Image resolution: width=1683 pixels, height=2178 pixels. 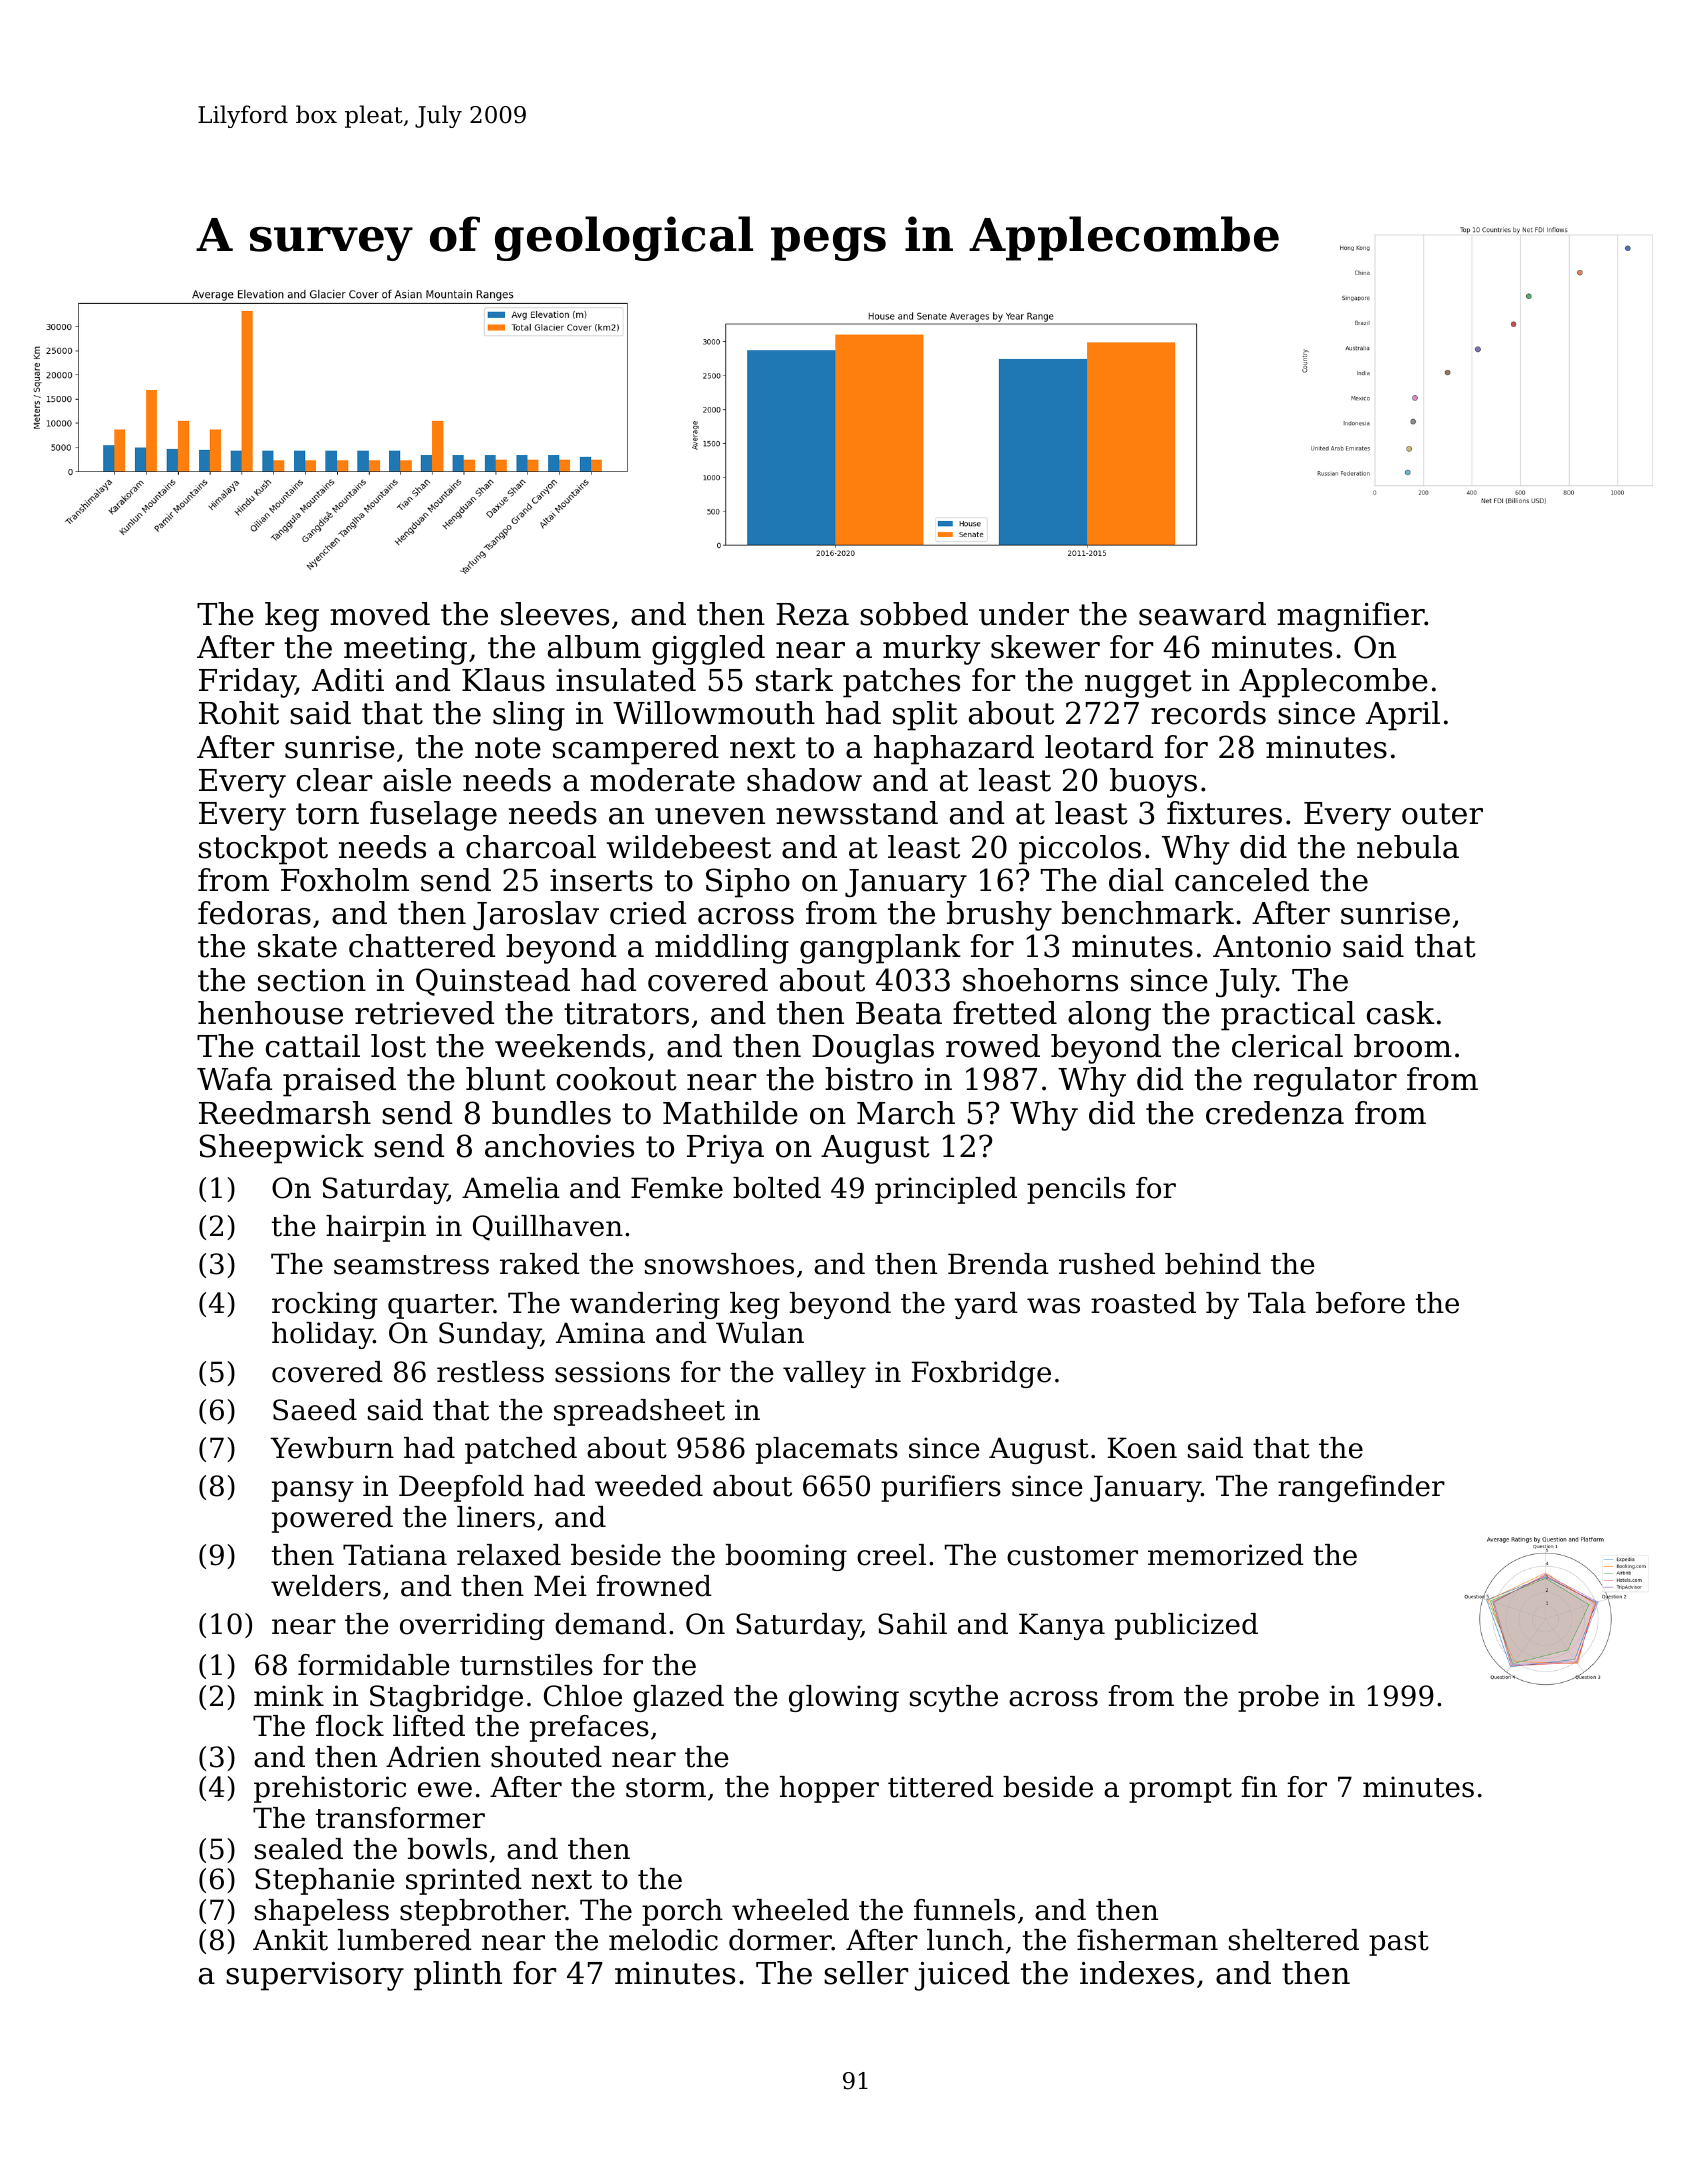 What do you see at coordinates (493, 982) in the image?
I see `Quinstead` at bounding box center [493, 982].
